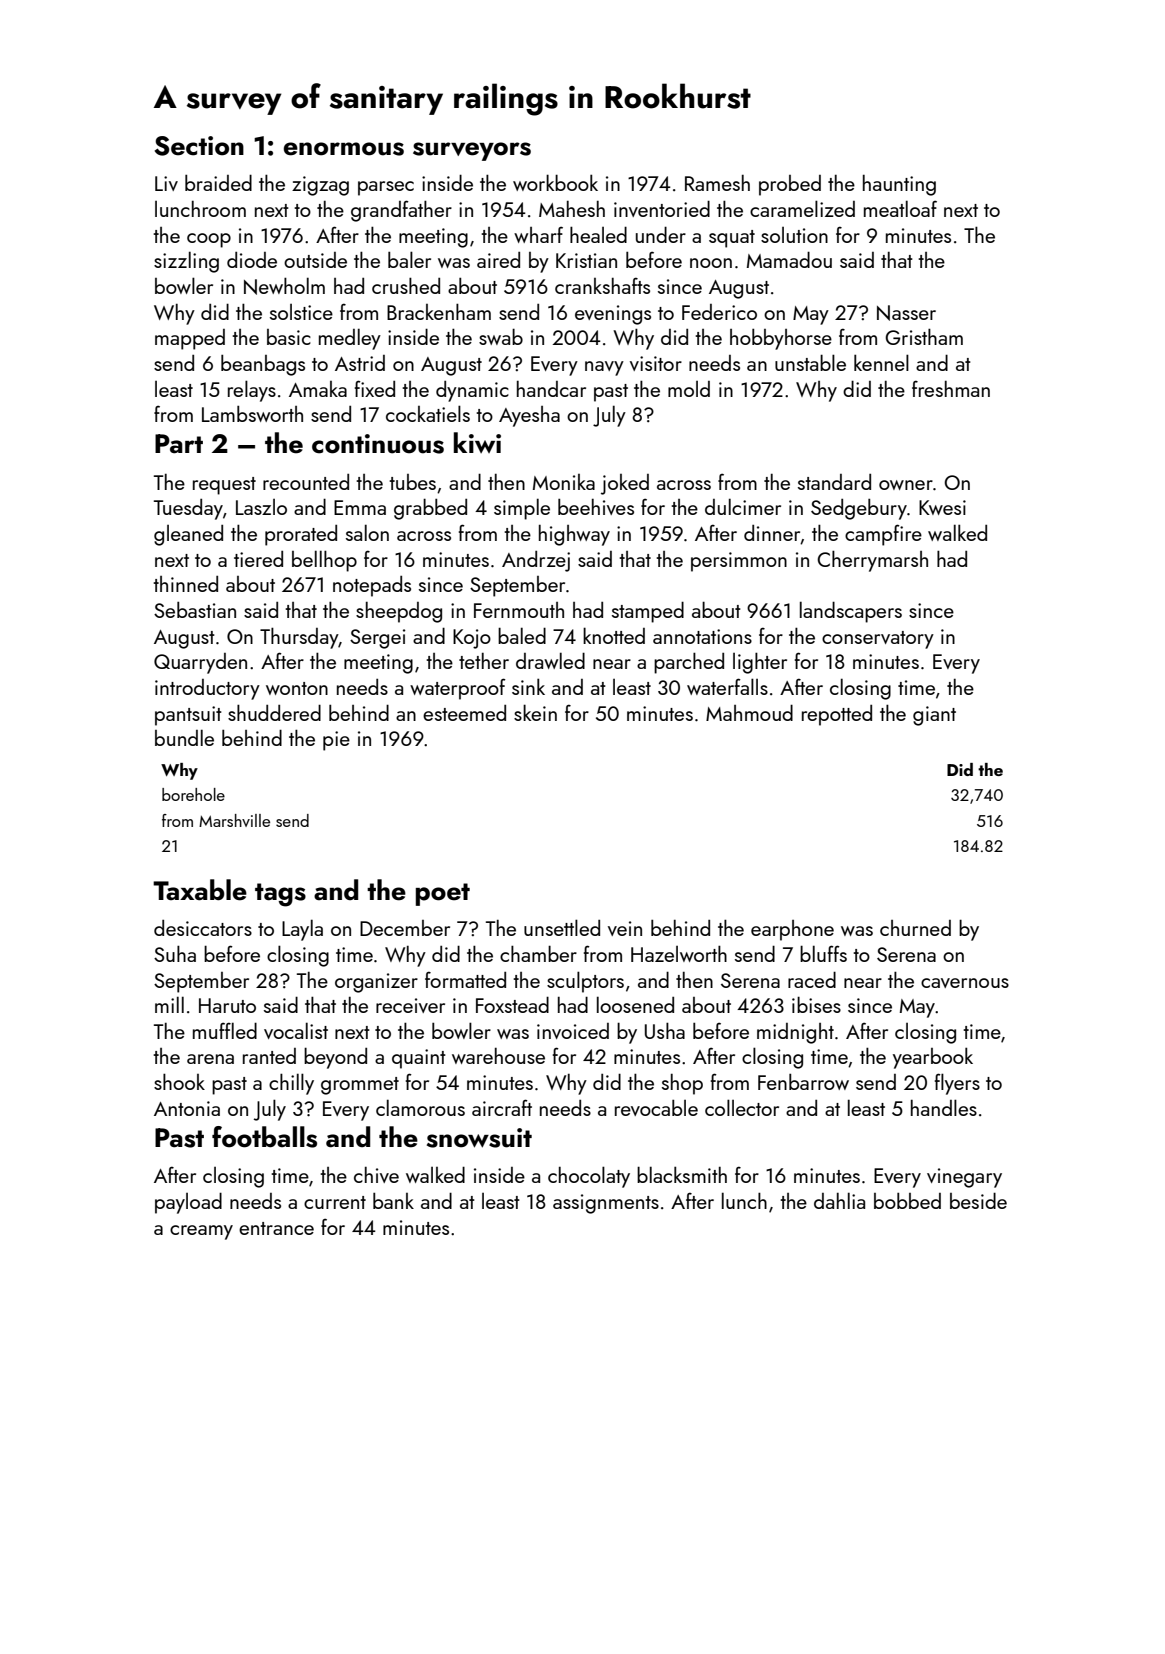 The height and width of the image is (1654, 1165). Describe the element at coordinates (965, 983) in the image. I see `cavernous` at that location.
